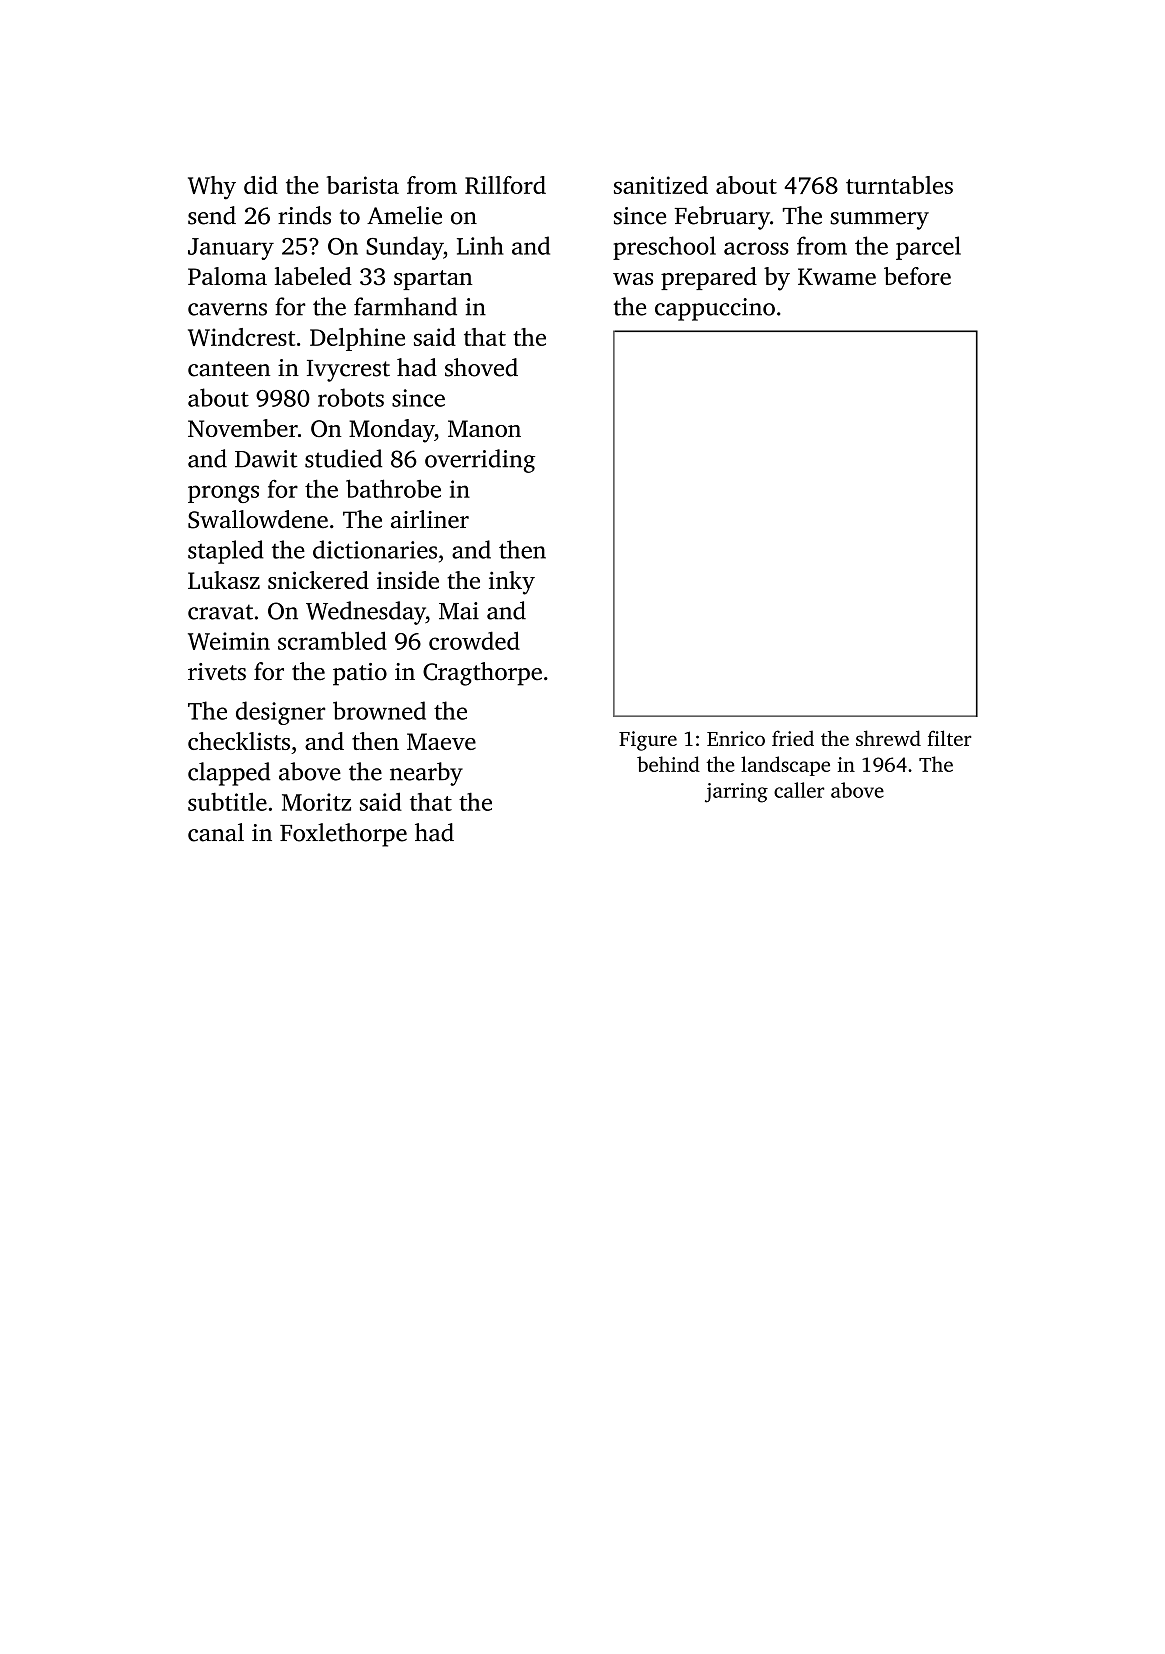 This page has width=1165, height=1654. Describe the element at coordinates (505, 185) in the page. I see `Rillford` at that location.
